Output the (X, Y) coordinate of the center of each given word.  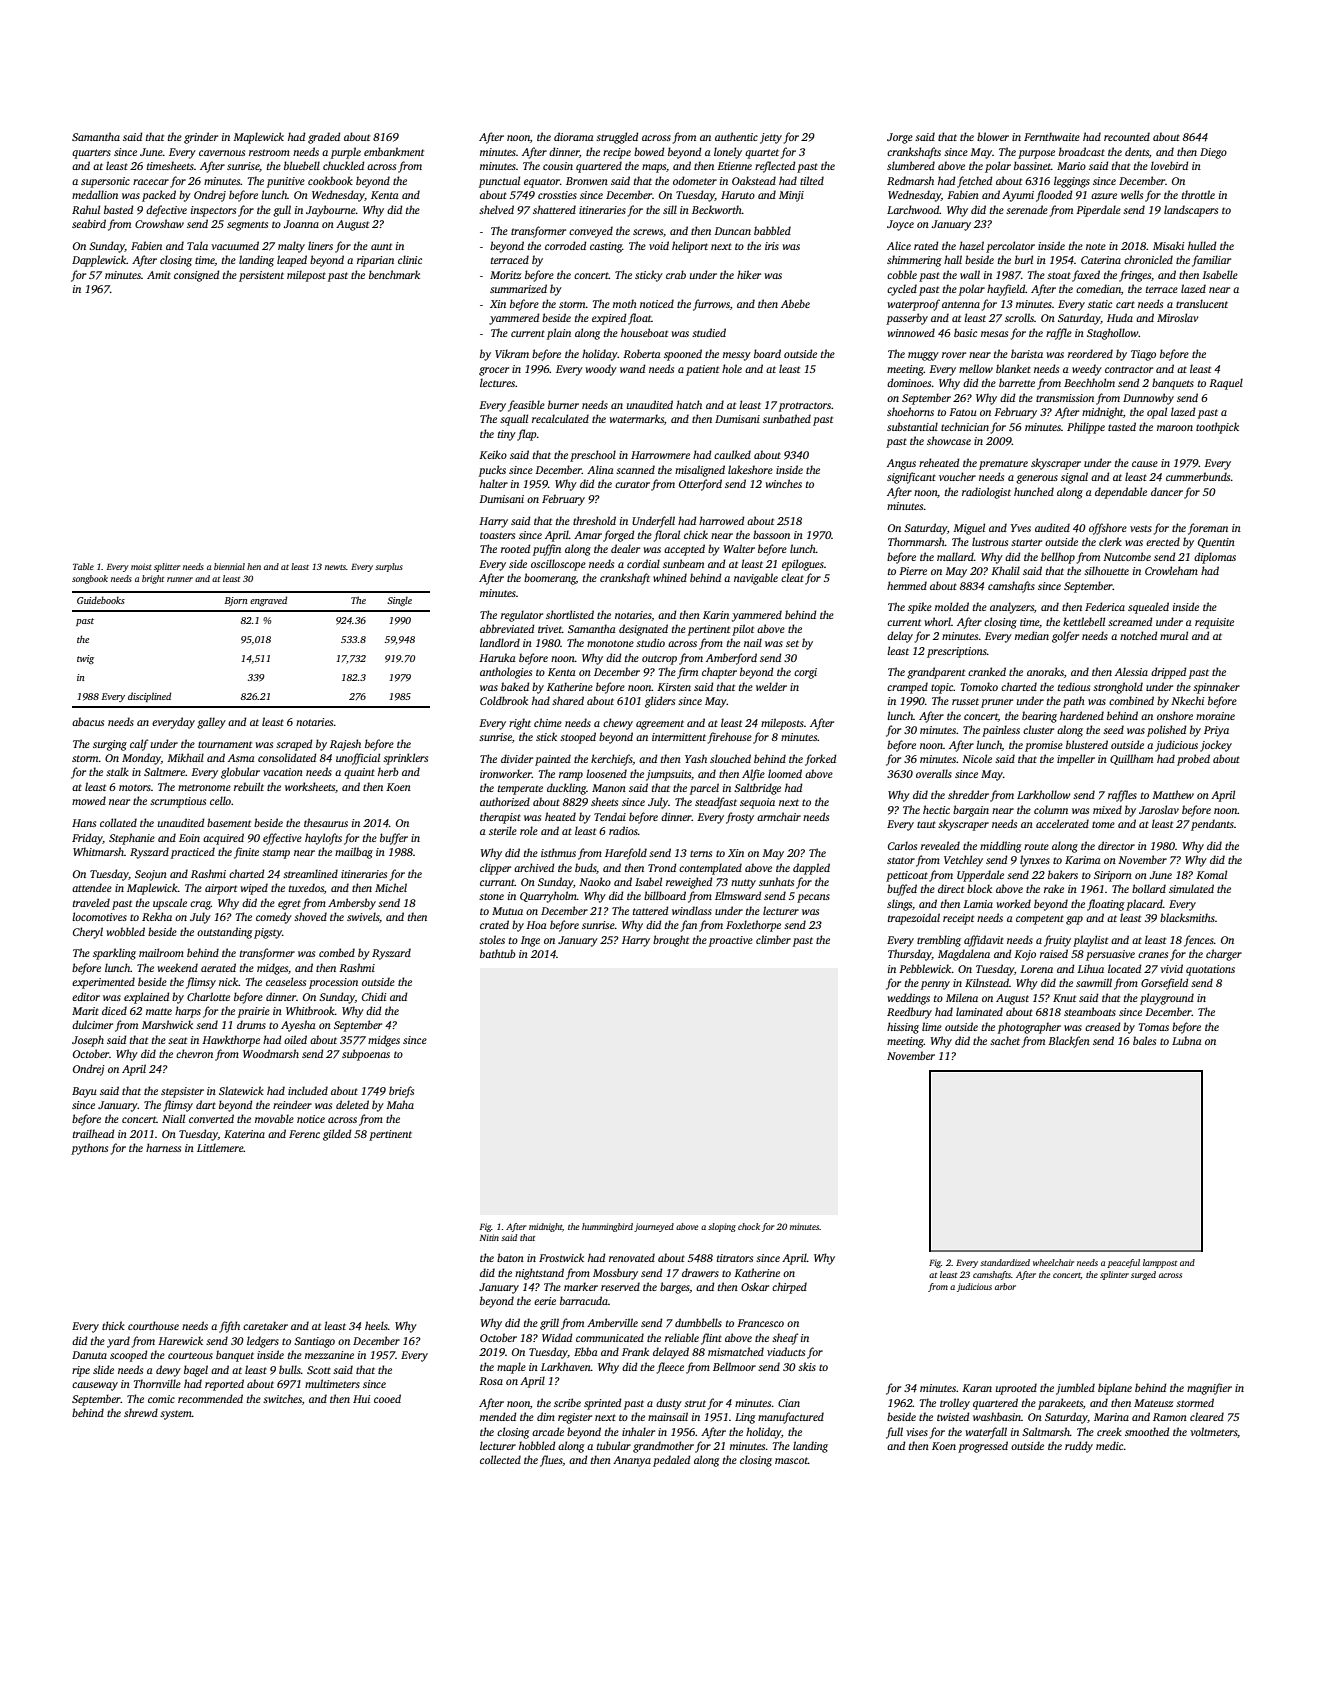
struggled (617, 138)
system (176, 1415)
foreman (1208, 529)
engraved (268, 601)
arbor (1005, 1286)
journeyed (654, 1227)
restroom (269, 152)
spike (920, 608)
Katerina (244, 1134)
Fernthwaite (1052, 136)
